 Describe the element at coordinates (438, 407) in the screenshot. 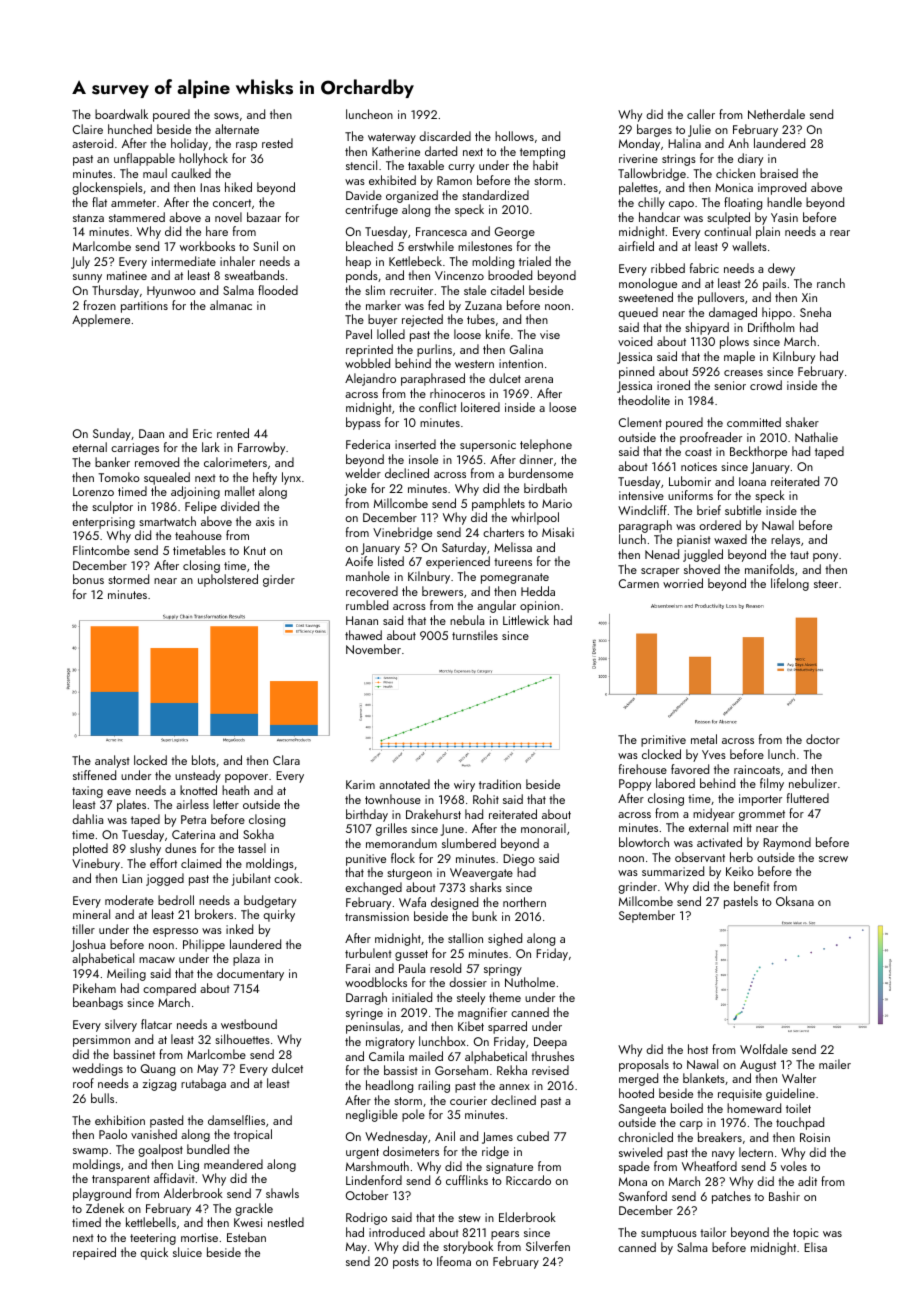

I see `conflict` at that location.
